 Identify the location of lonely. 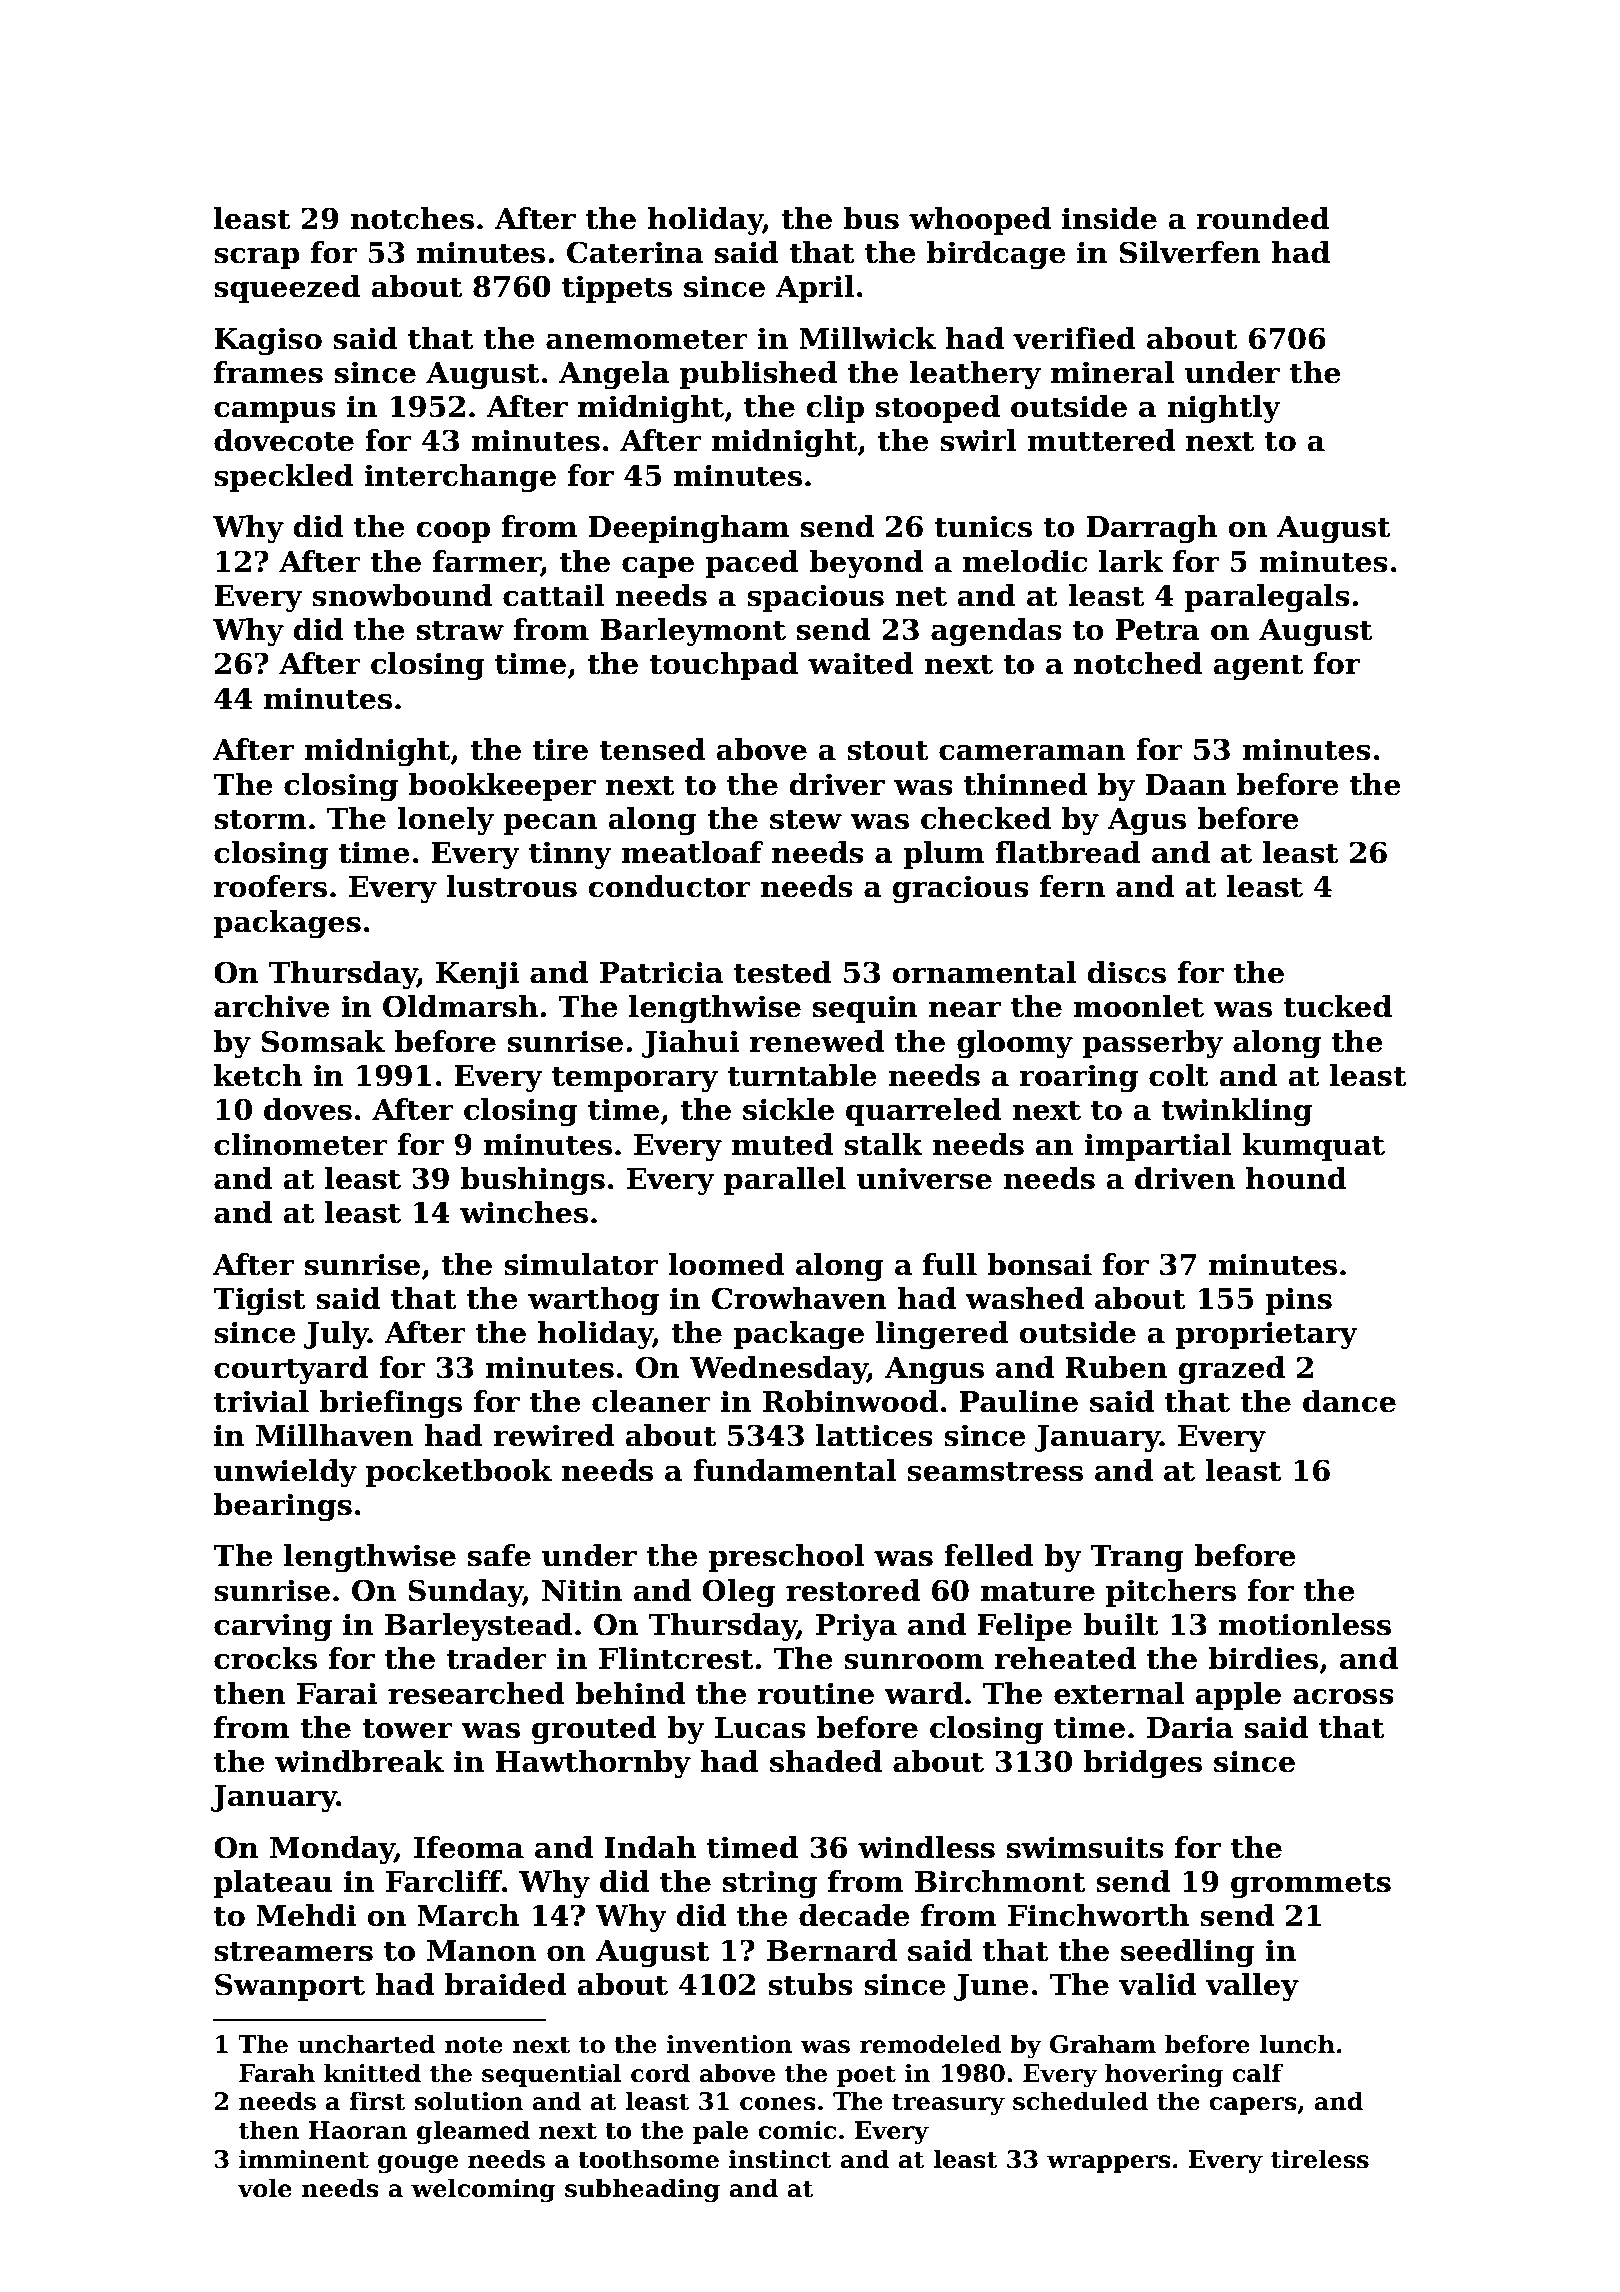
(446, 821).
